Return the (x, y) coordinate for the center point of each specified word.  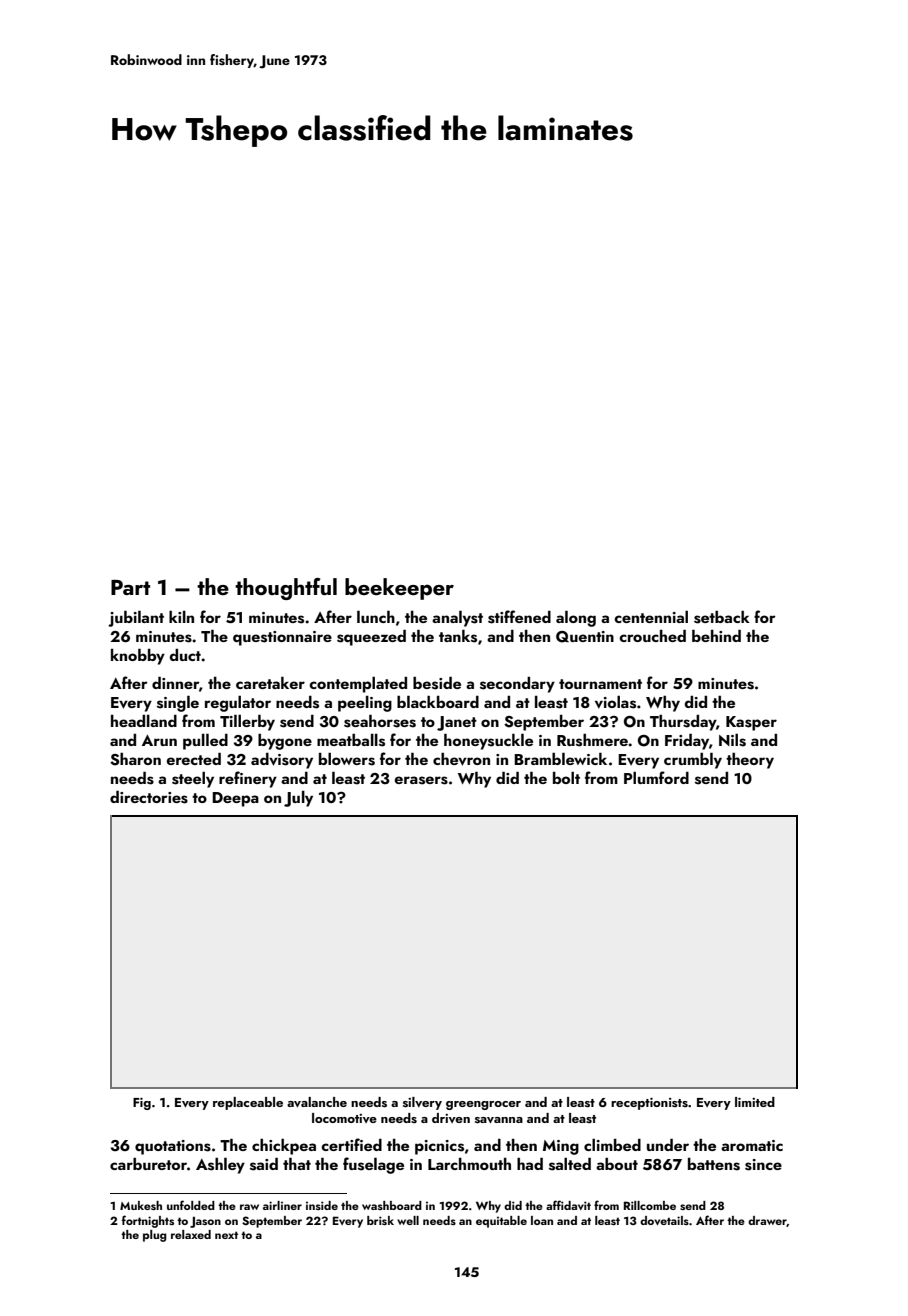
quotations (173, 1147)
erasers (421, 780)
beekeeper (399, 589)
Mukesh (141, 1205)
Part (130, 587)
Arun (159, 740)
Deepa (235, 799)
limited (755, 1102)
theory (750, 761)
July (298, 799)
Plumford (656, 777)
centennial (651, 617)
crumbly (693, 761)
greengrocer (483, 1105)
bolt (566, 778)
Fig (142, 1104)
